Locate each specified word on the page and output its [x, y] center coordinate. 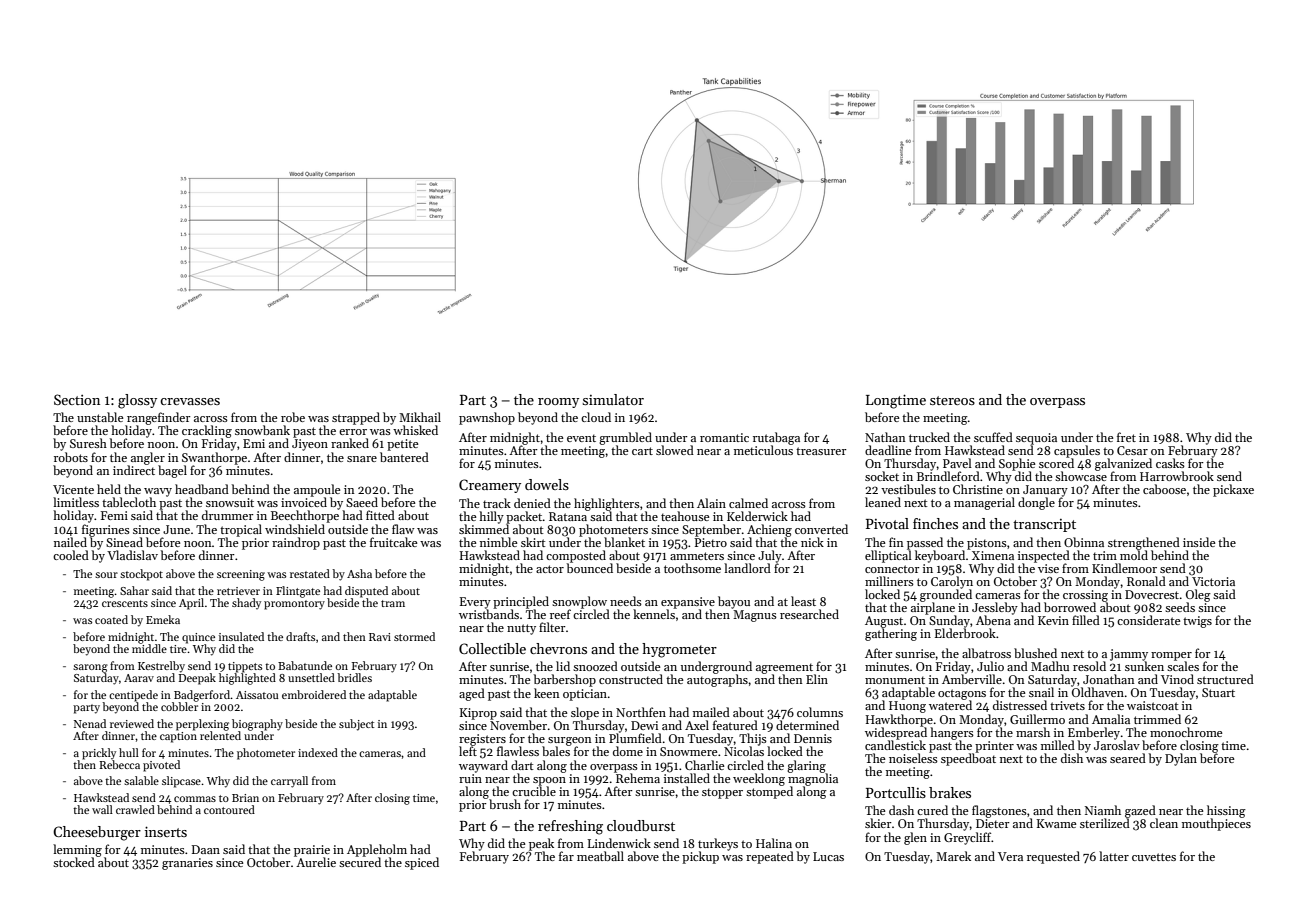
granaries [187, 864]
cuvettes [1154, 857]
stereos [952, 400]
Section [77, 399]
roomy [558, 403]
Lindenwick [619, 843]
